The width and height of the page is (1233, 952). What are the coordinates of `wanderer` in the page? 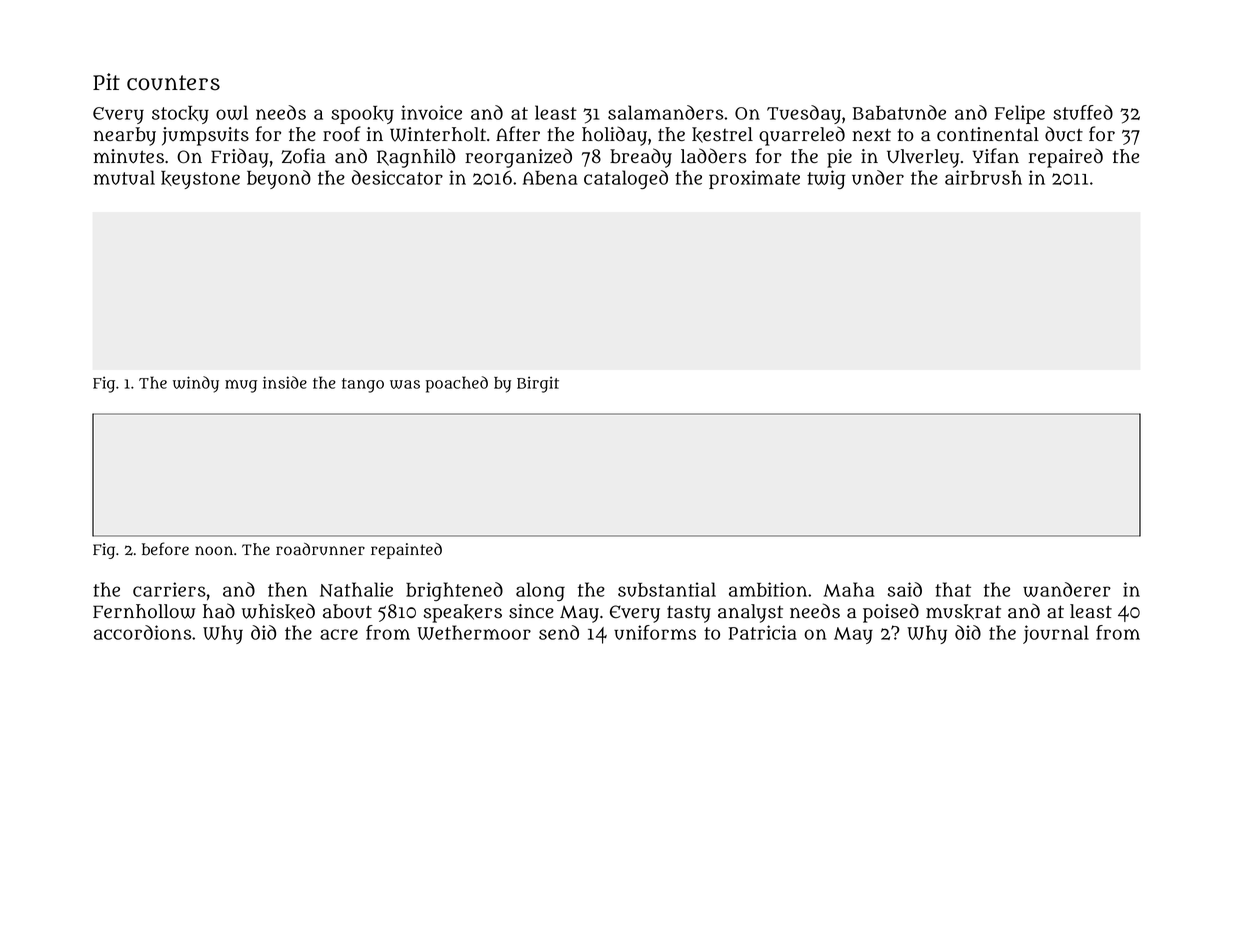 It's located at (1067, 589).
